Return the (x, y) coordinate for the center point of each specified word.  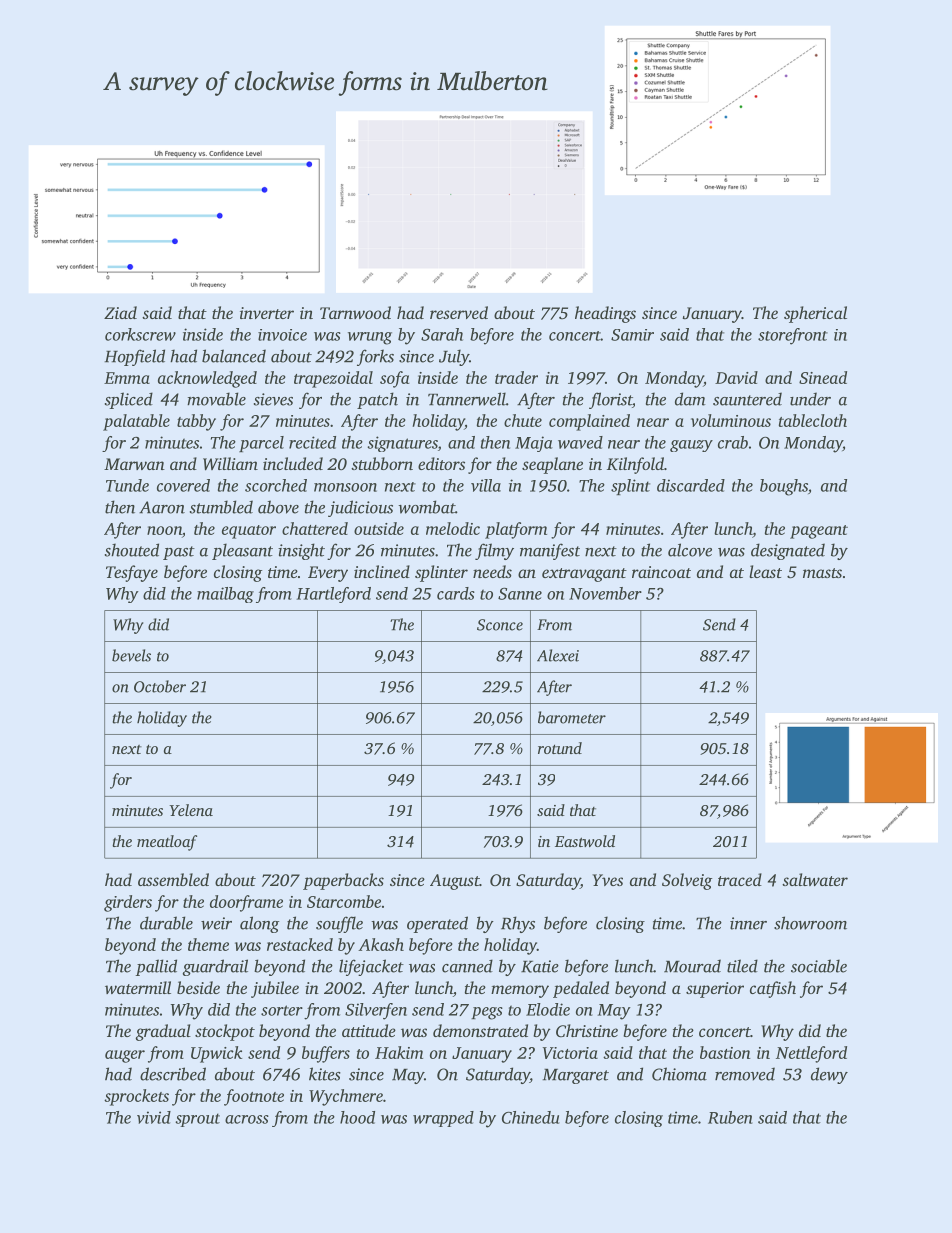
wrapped (443, 1119)
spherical (815, 314)
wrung (370, 338)
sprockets (136, 1097)
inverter (267, 313)
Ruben (730, 1117)
